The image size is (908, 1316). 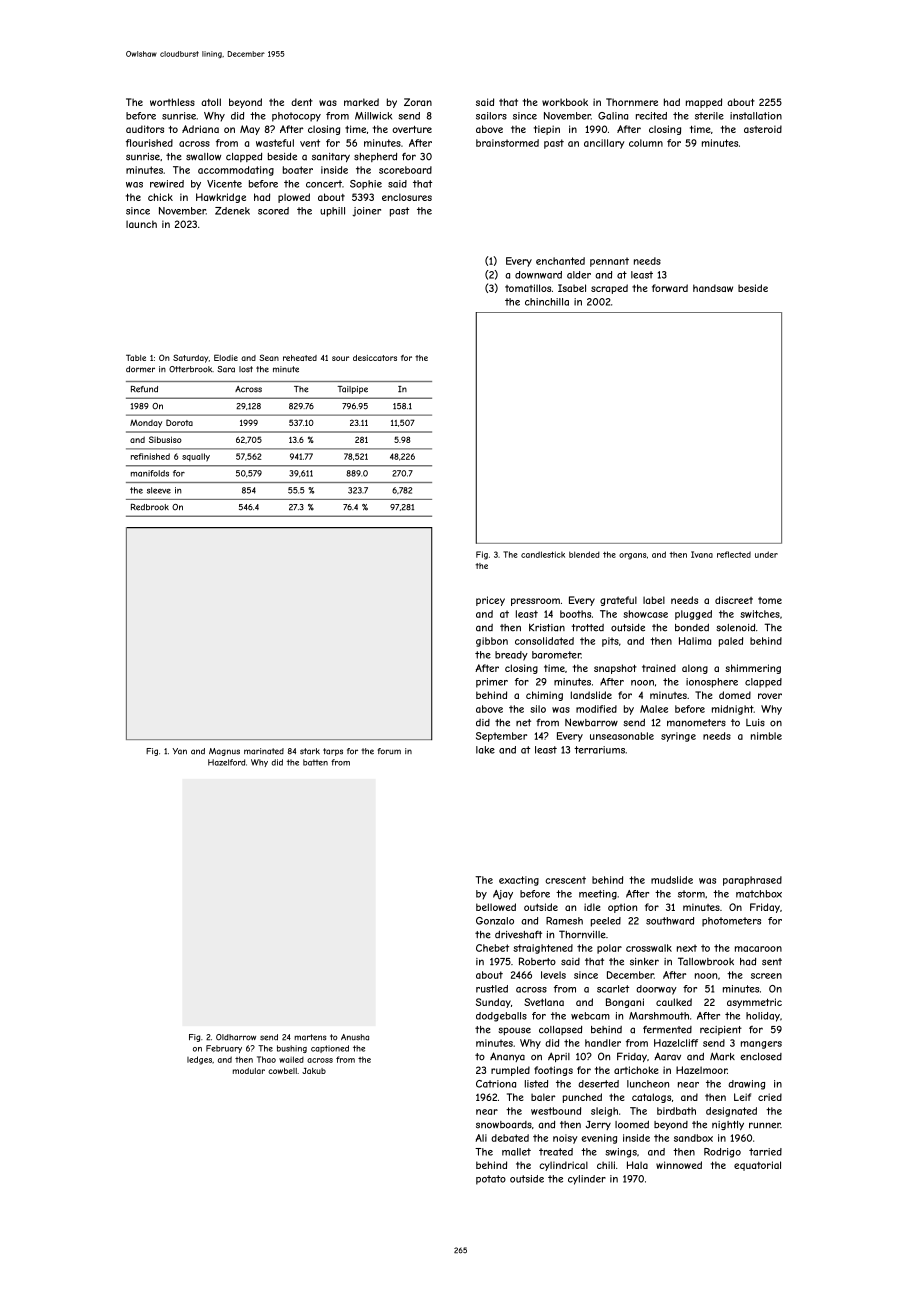 What do you see at coordinates (491, 1180) in the screenshot?
I see `potato` at bounding box center [491, 1180].
